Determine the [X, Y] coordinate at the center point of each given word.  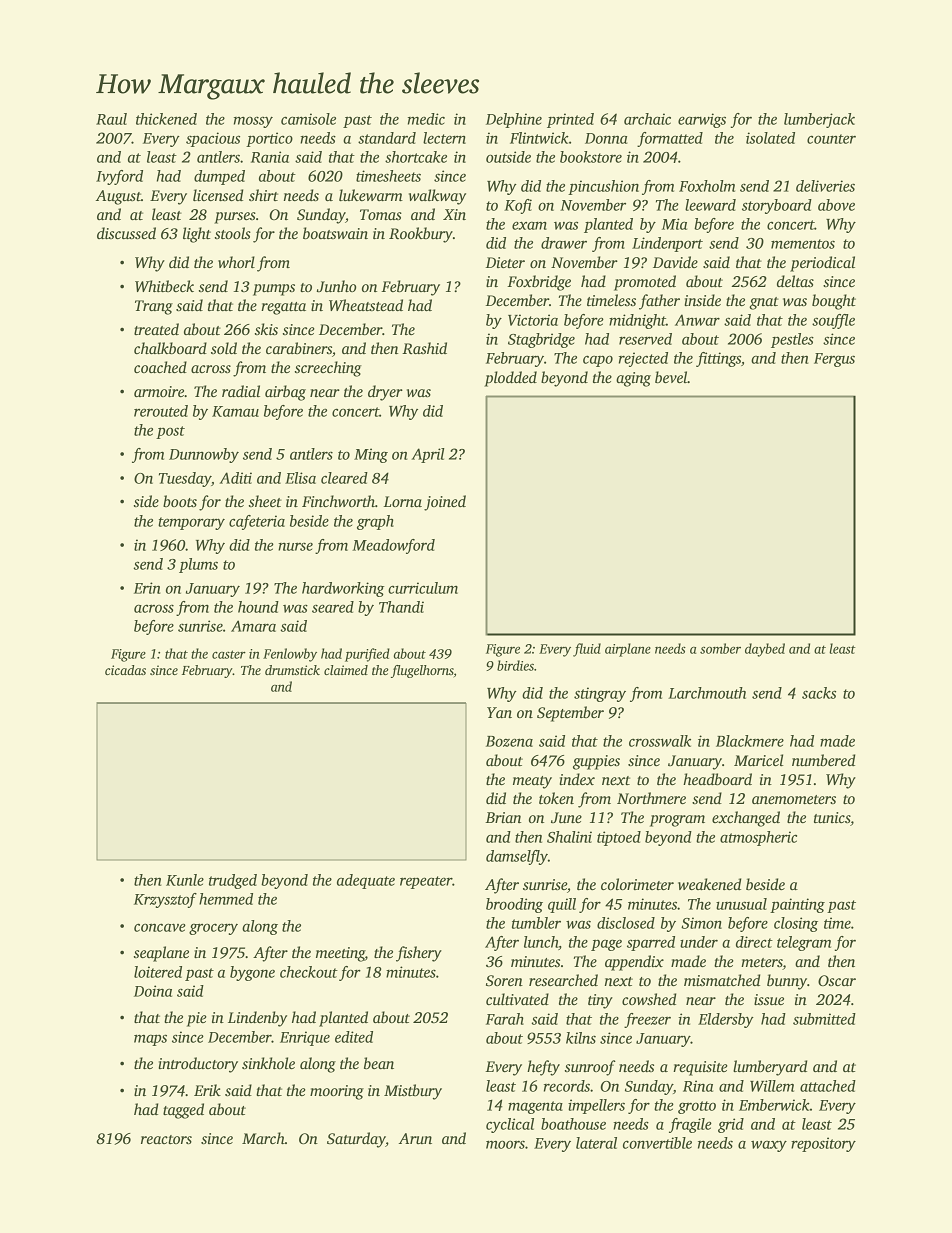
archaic [647, 119]
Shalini [569, 837]
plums [198, 565]
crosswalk [660, 741]
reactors [166, 1139]
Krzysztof [165, 900]
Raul [111, 119]
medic [426, 119]
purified [367, 655]
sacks [819, 693]
